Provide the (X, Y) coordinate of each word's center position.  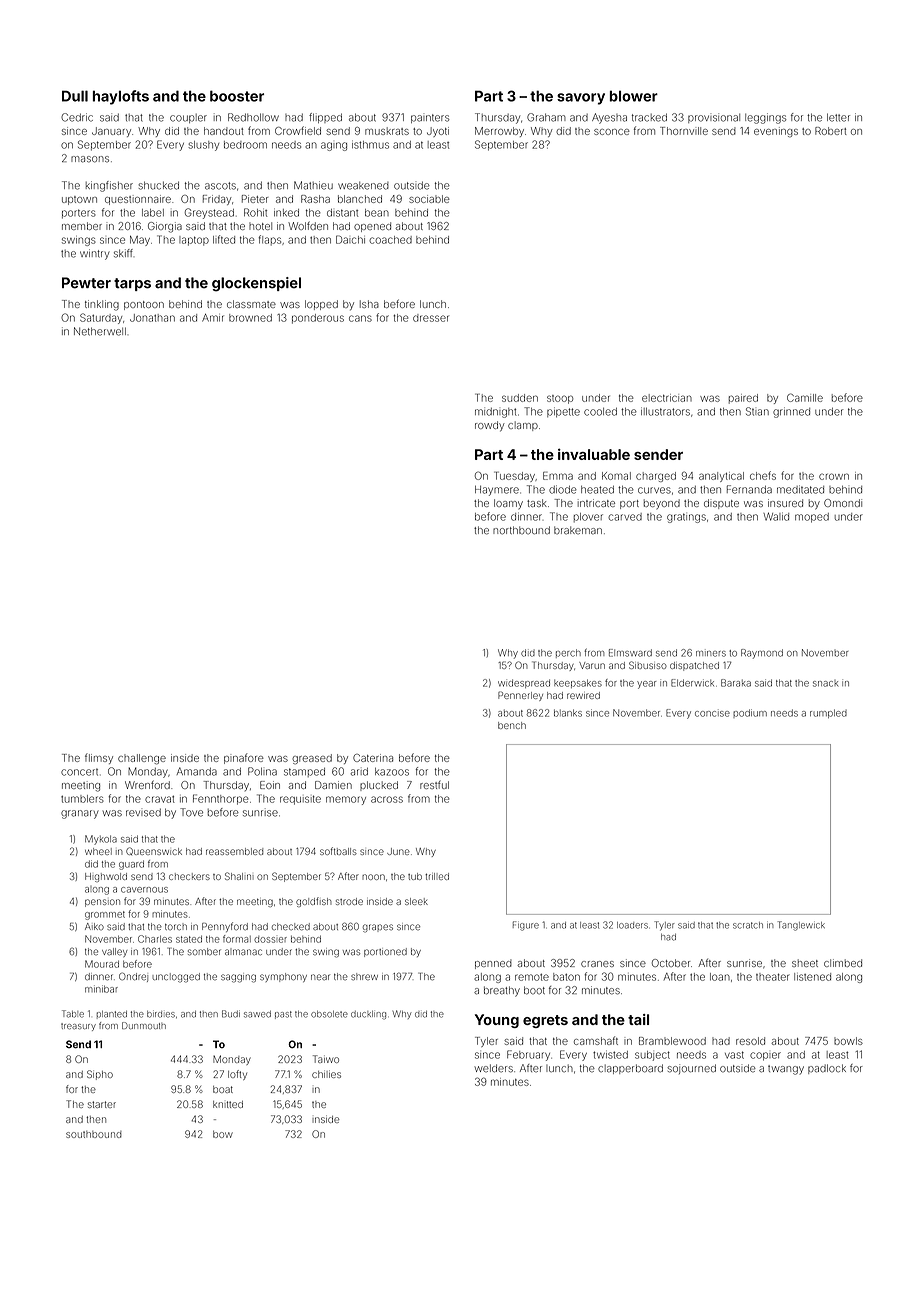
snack (825, 683)
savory (581, 99)
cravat (160, 799)
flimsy (99, 758)
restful (434, 785)
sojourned (691, 1069)
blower (634, 96)
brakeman (578, 530)
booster (237, 96)
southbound (94, 1134)
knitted (228, 1104)
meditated (800, 489)
